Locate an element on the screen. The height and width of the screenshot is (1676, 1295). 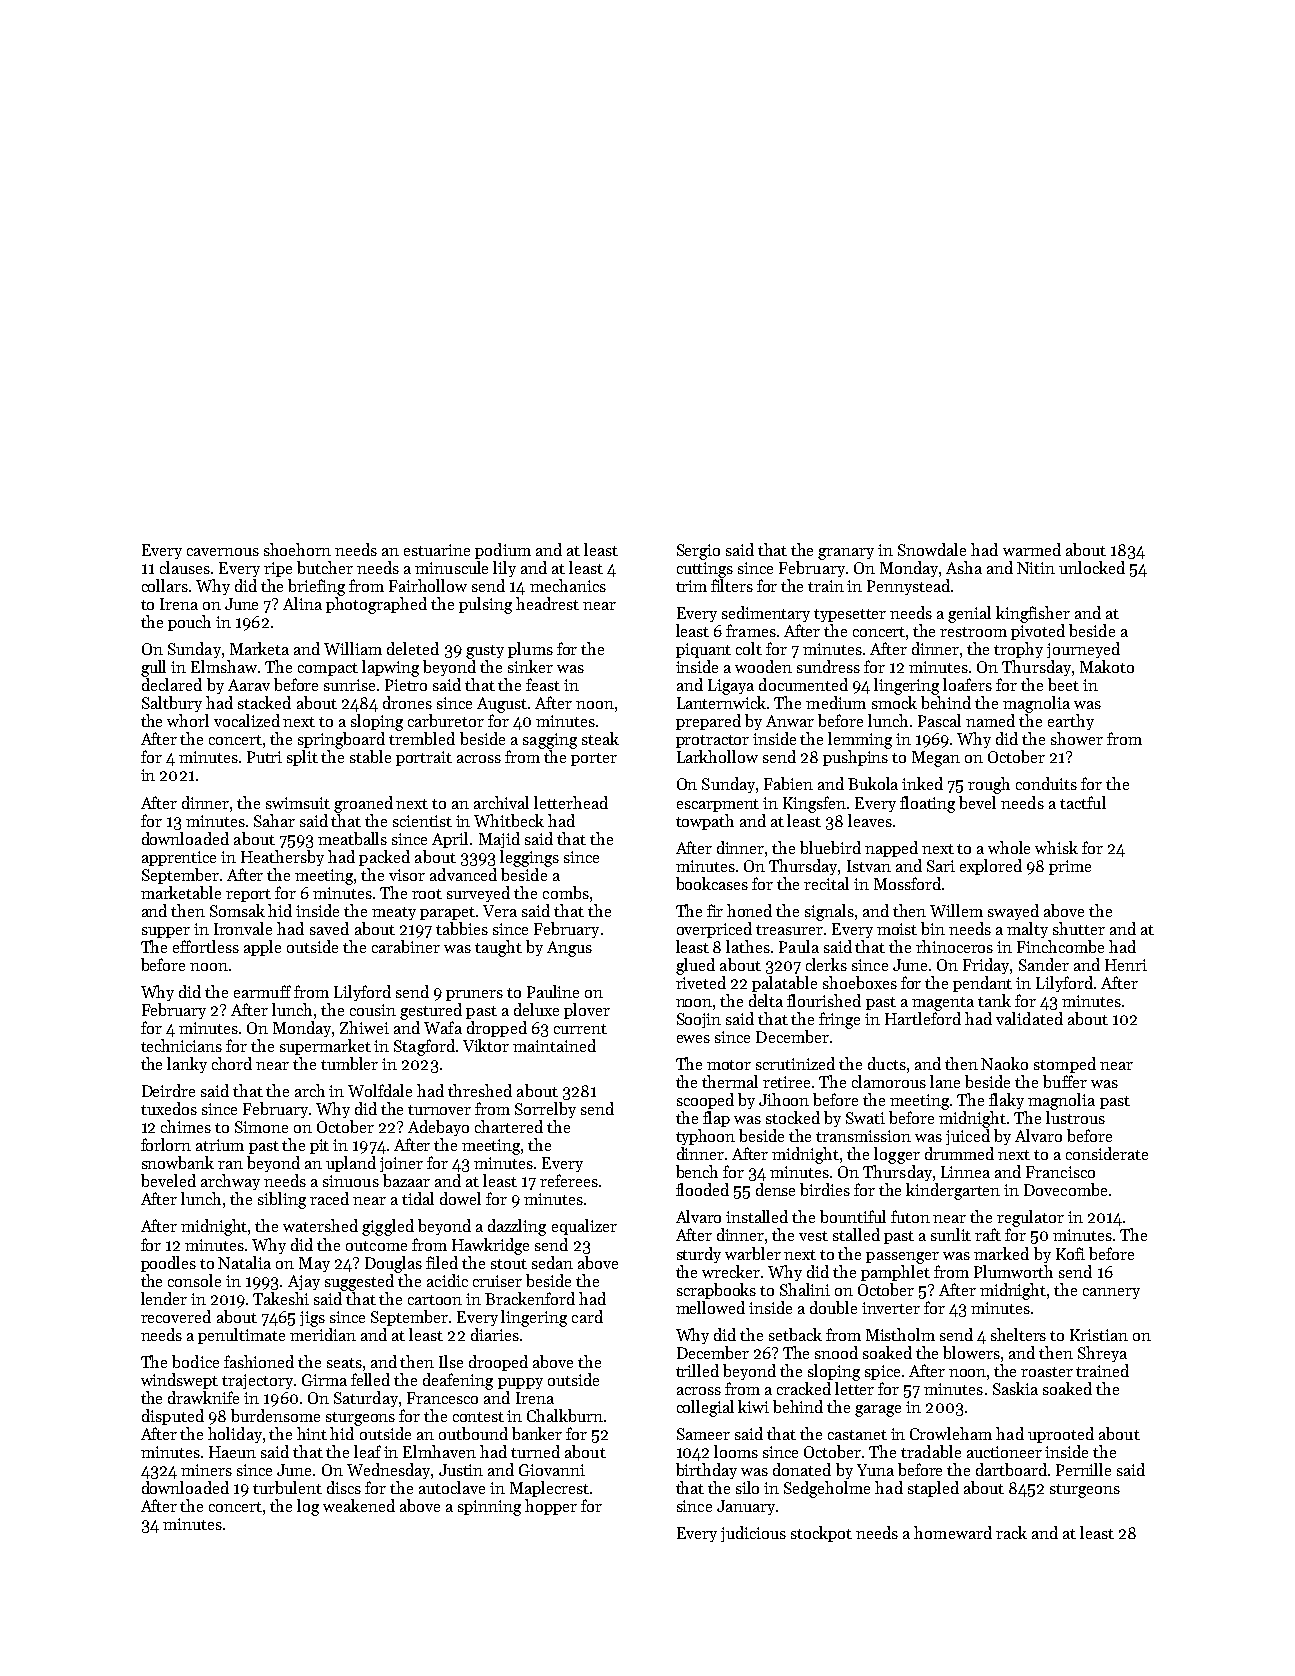
considerate is located at coordinates (1107, 1153).
